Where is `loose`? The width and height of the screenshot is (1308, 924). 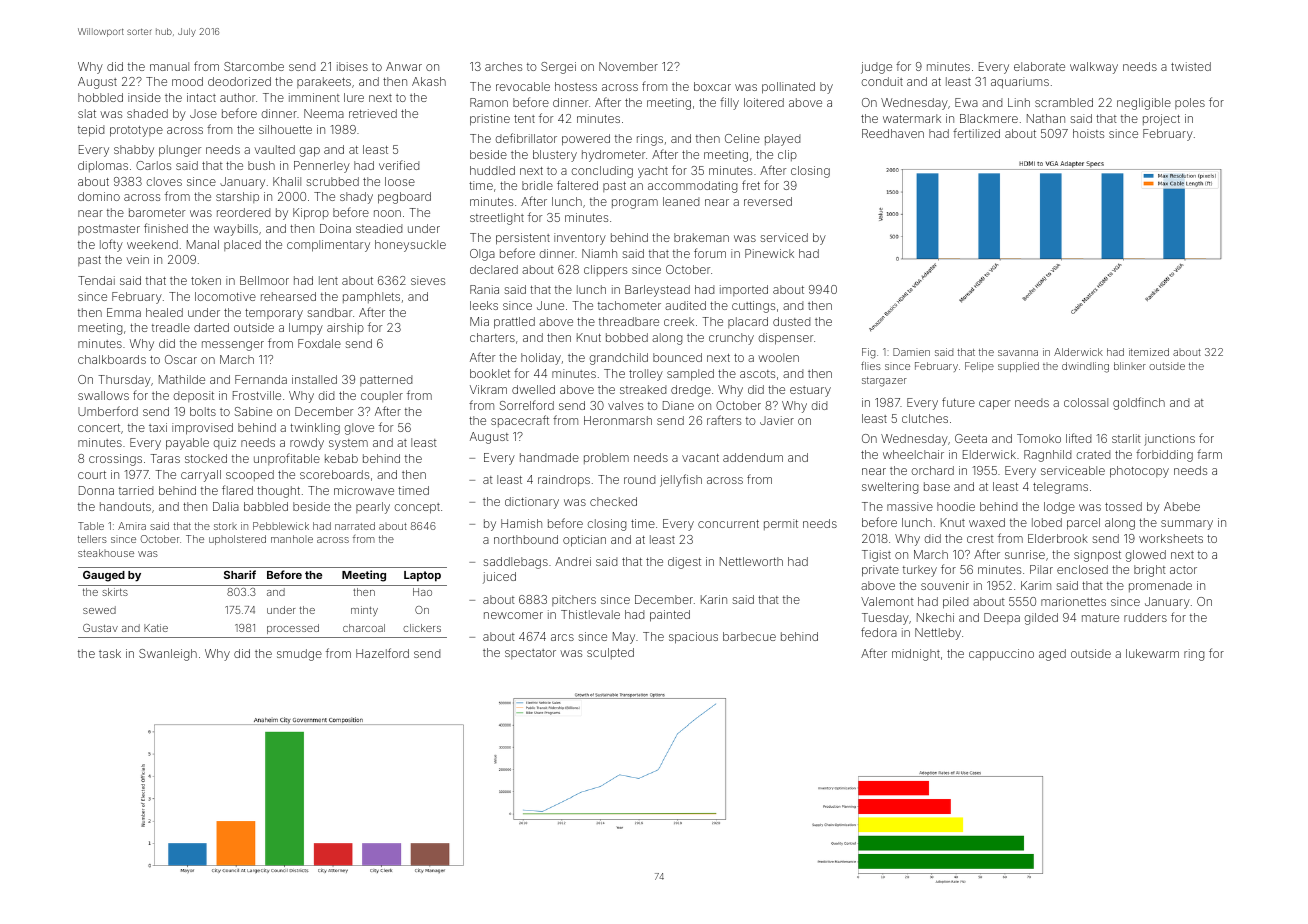 loose is located at coordinates (400, 181).
